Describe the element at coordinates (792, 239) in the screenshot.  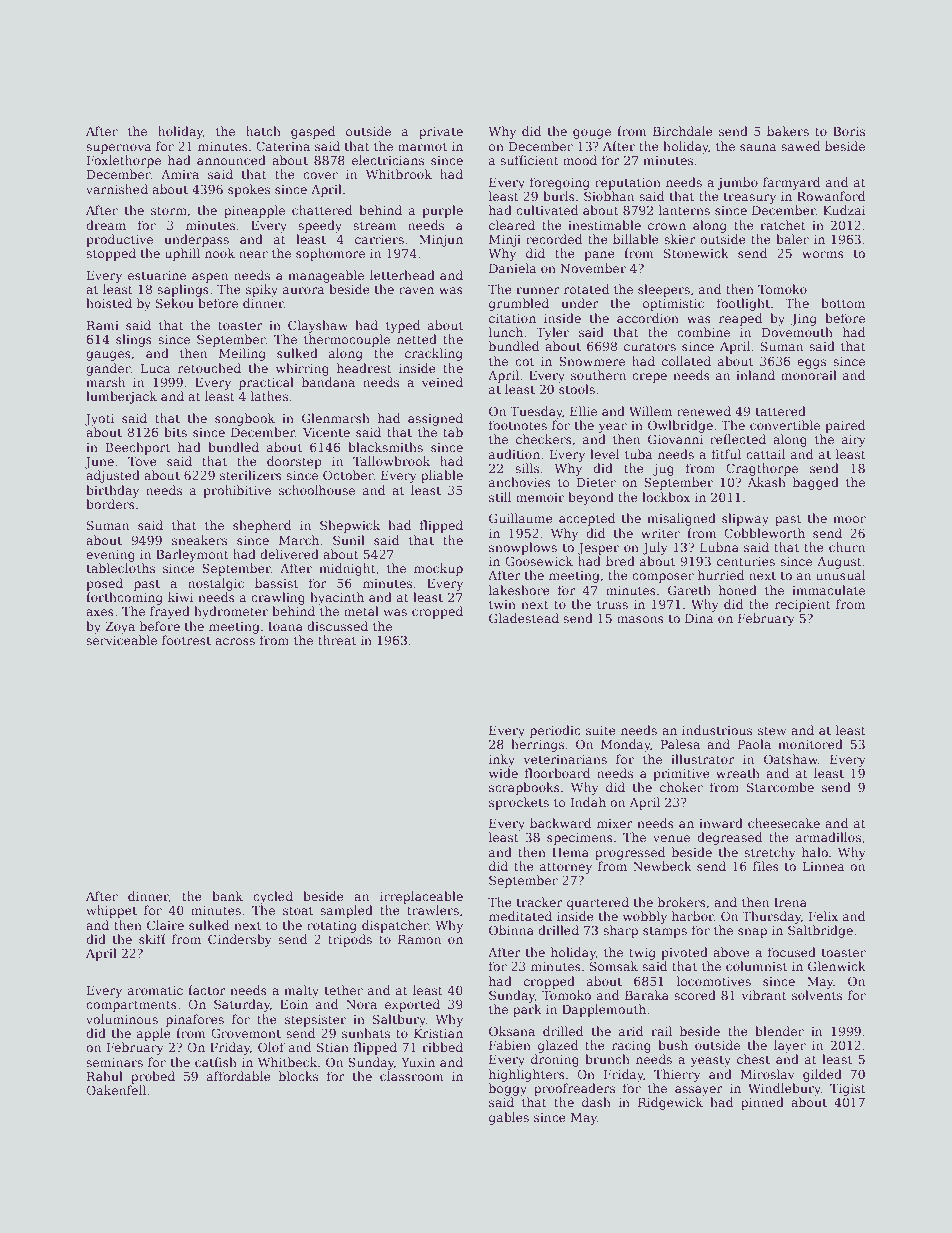
I see `baler` at that location.
